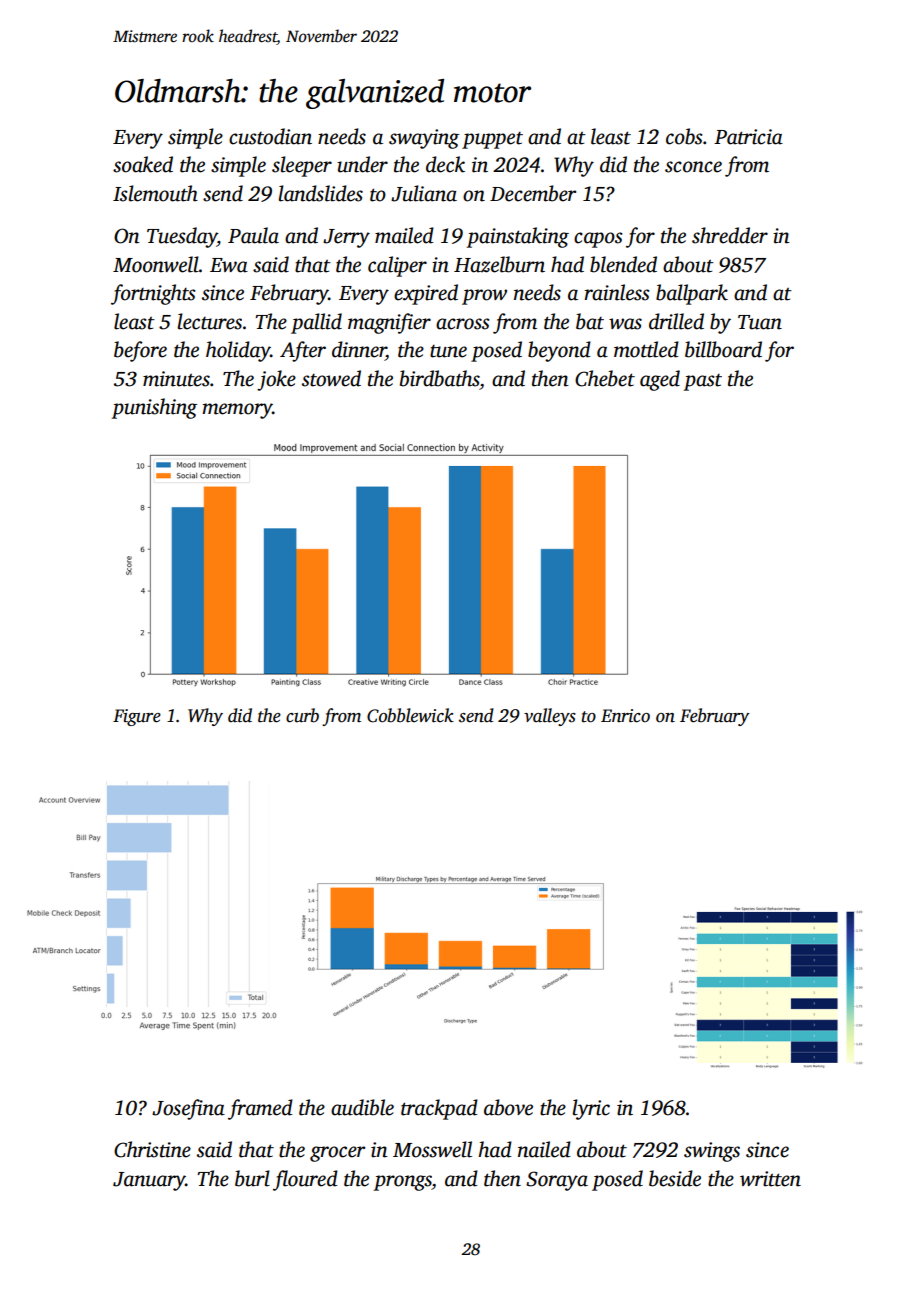  What do you see at coordinates (625, 716) in the screenshot?
I see `Enrico` at bounding box center [625, 716].
